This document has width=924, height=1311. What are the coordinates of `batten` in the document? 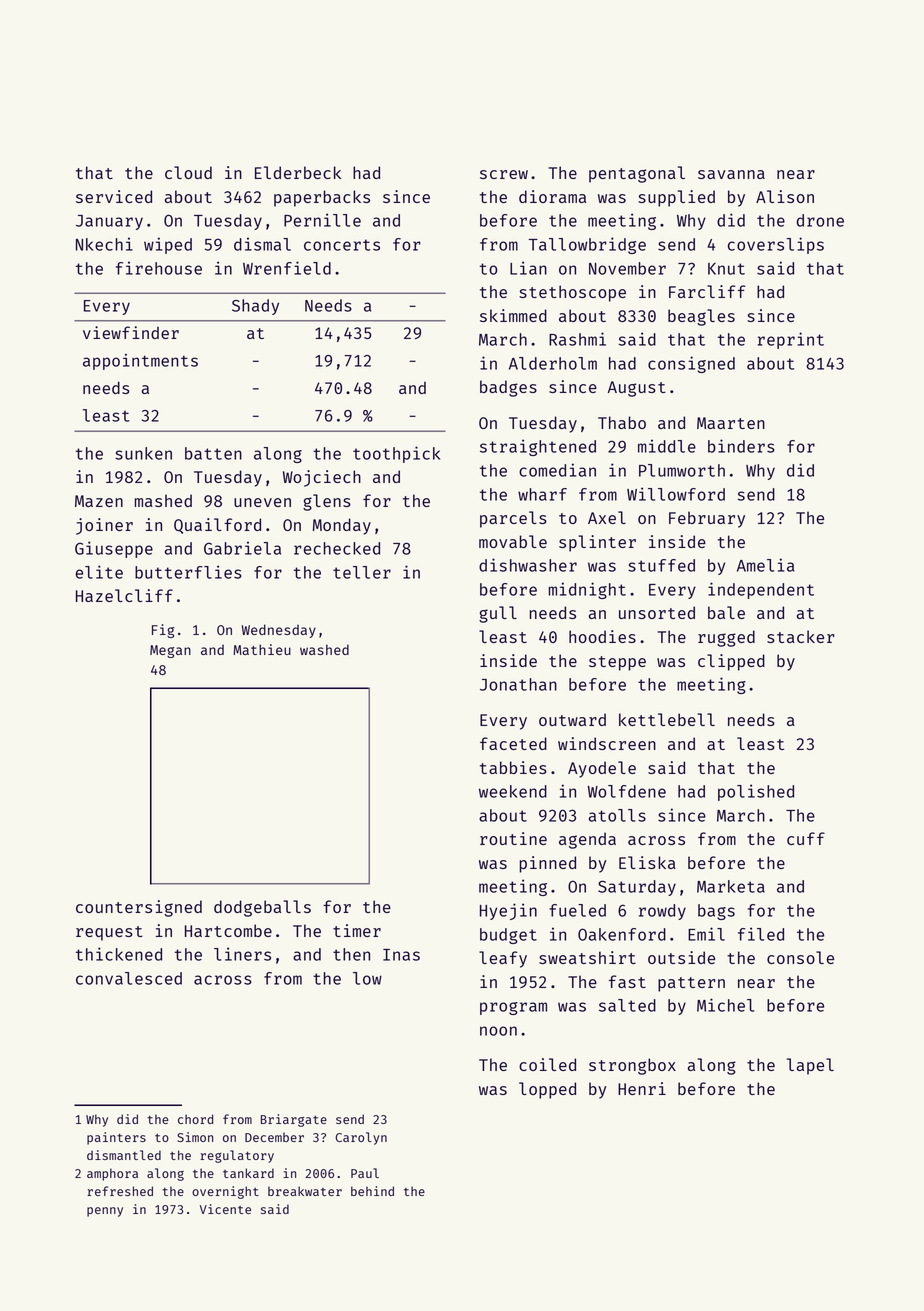 It's located at (213, 453).
